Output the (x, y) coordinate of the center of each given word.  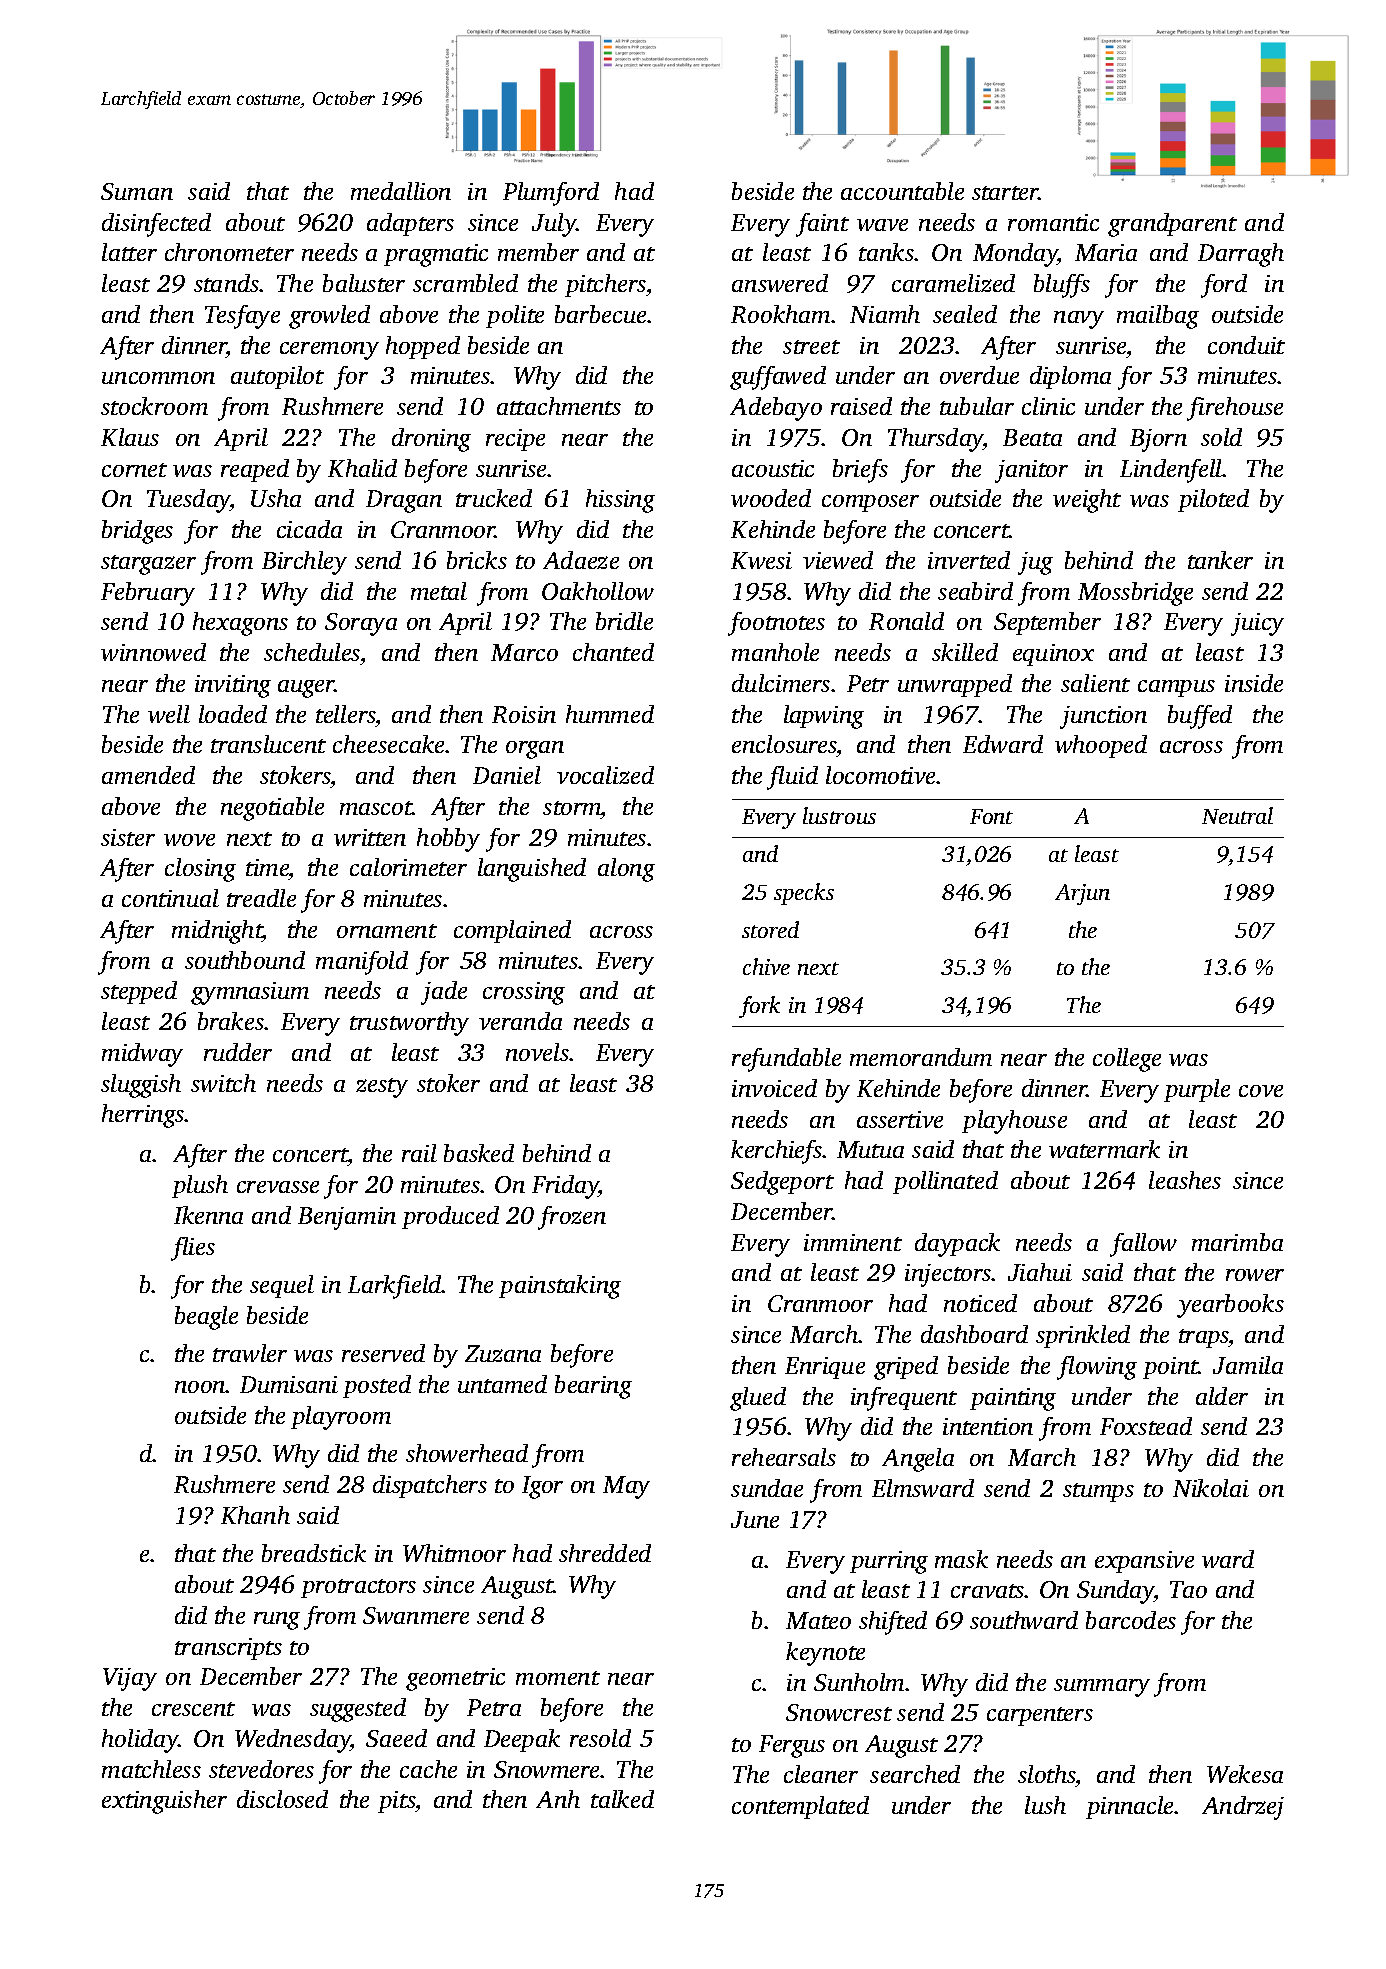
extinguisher (164, 1802)
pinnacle (1130, 1807)
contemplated (800, 1807)
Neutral (1237, 815)
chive (766, 966)
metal (439, 591)
